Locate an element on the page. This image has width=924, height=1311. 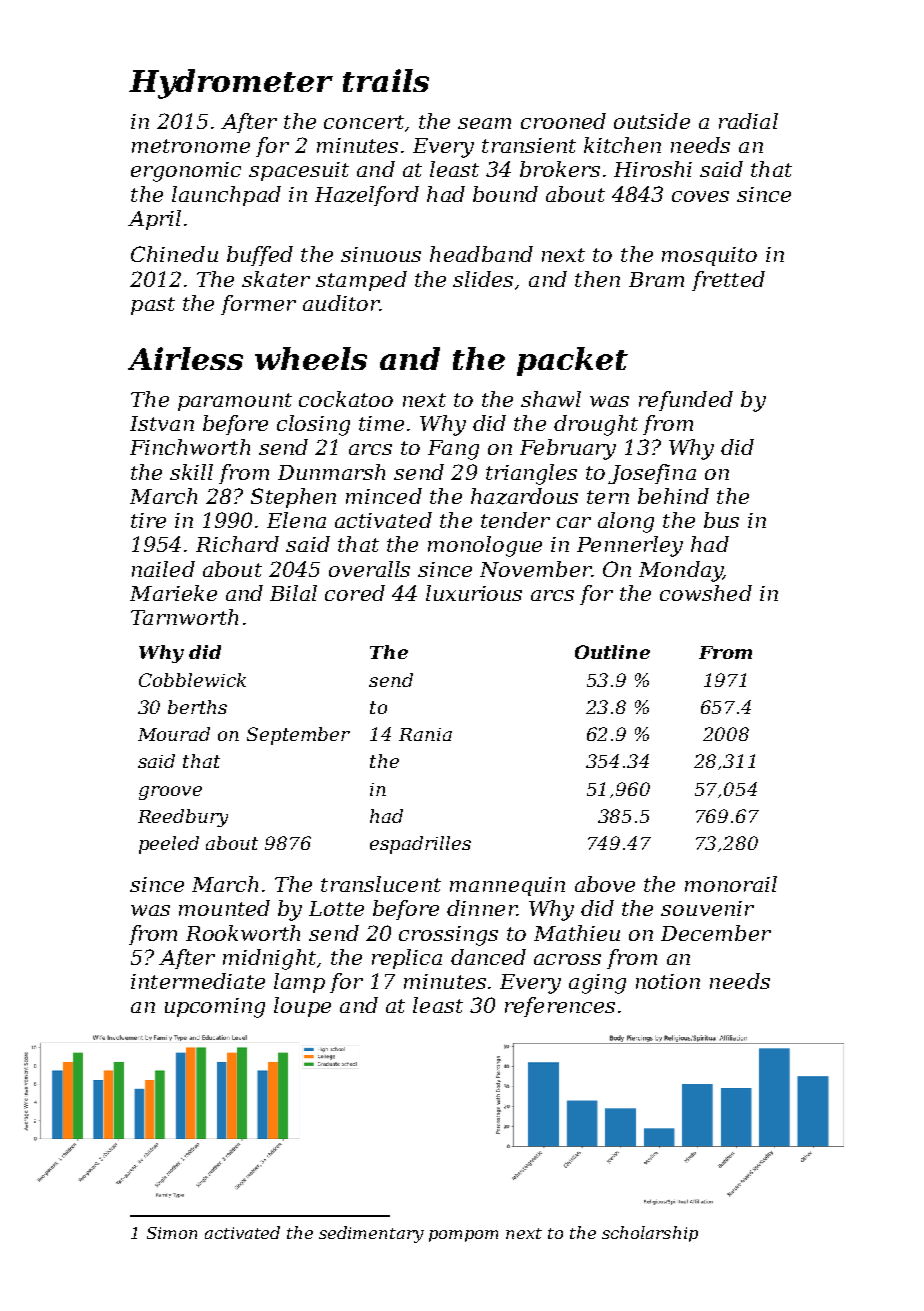
Simon is located at coordinates (172, 1233).
